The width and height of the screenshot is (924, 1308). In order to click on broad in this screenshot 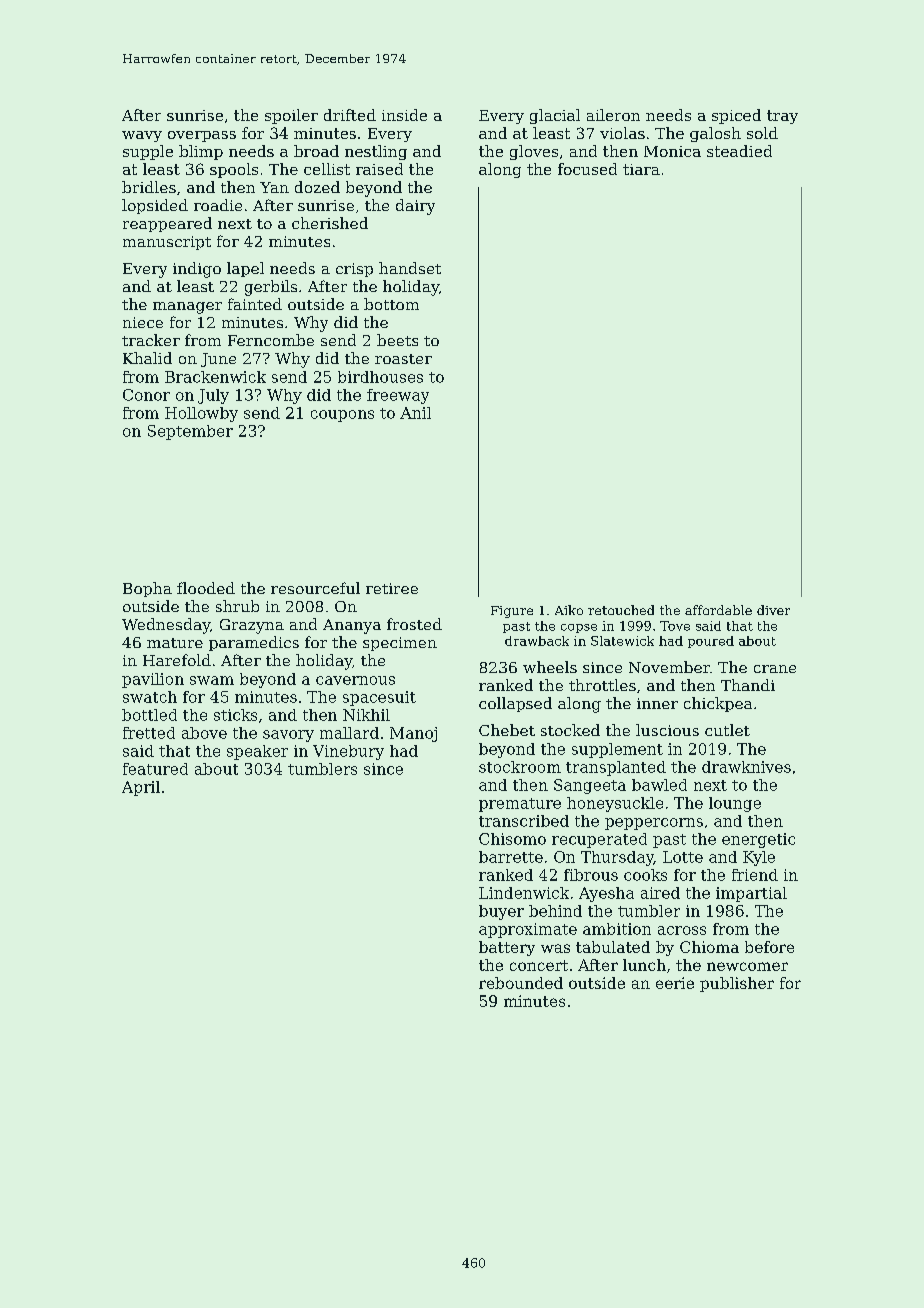, I will do `click(316, 151)`.
